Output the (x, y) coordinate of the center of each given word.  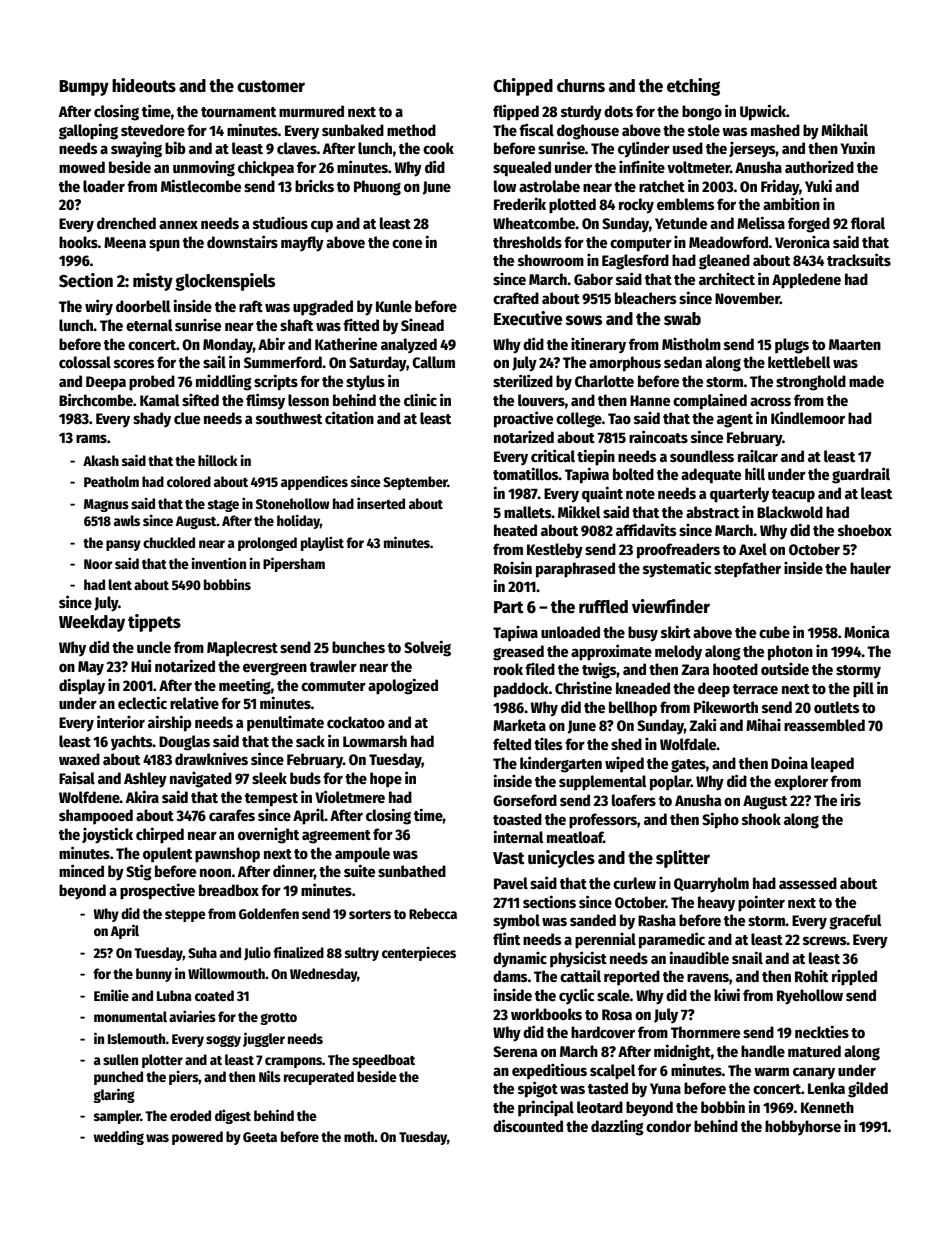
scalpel (613, 1072)
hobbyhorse (803, 1127)
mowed (82, 167)
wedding (118, 1137)
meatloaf (575, 837)
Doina (789, 762)
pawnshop (227, 855)
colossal (85, 362)
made (866, 381)
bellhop (633, 709)
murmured (311, 111)
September (415, 483)
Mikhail (844, 129)
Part (509, 607)
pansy (123, 545)
